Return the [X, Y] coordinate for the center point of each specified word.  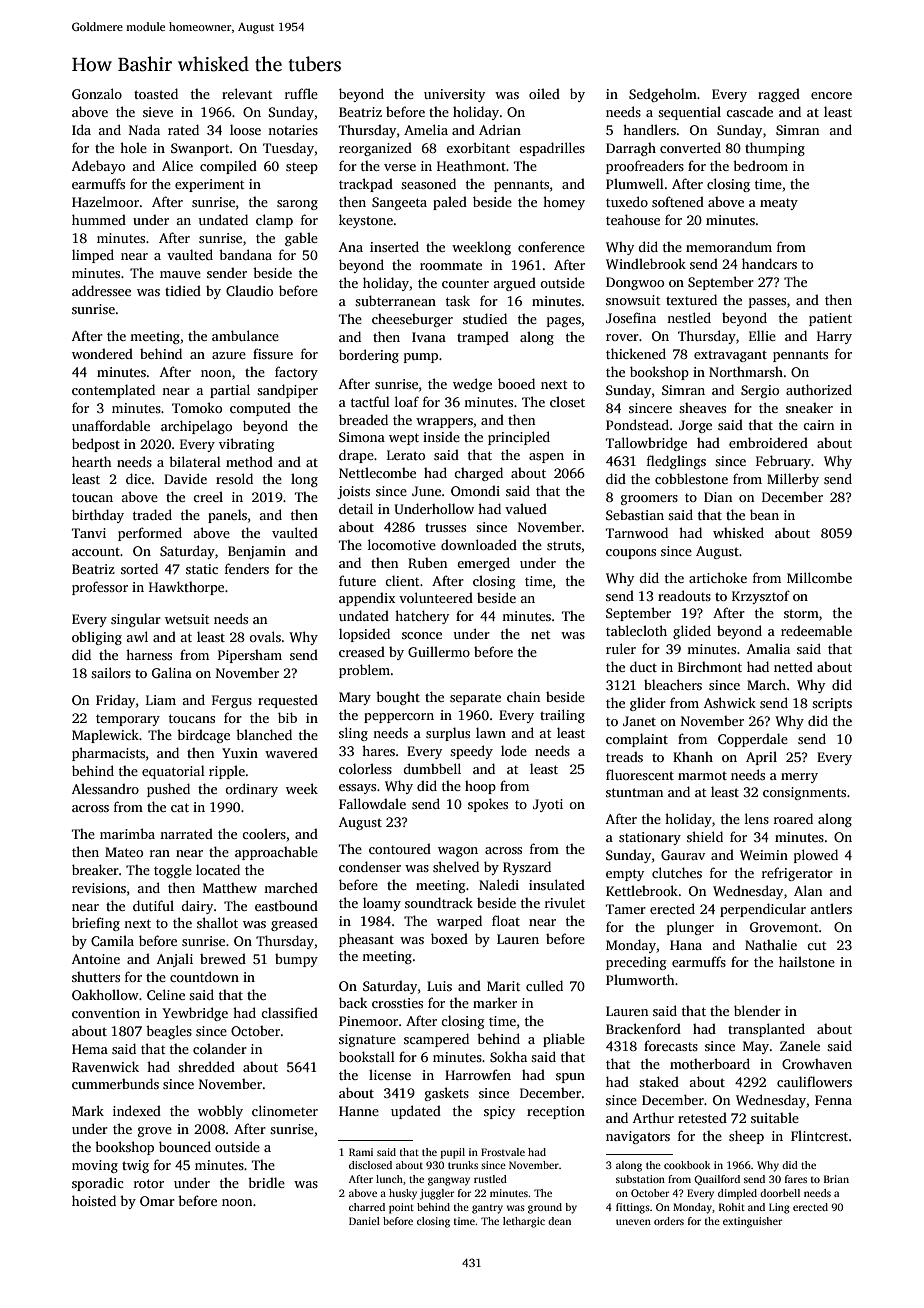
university [454, 95]
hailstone [807, 961]
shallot [217, 922]
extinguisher [752, 1222]
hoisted [94, 1200]
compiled [228, 167]
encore [831, 95]
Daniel [364, 1221]
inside [441, 436]
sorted [139, 568]
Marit [503, 986]
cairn [818, 425]
